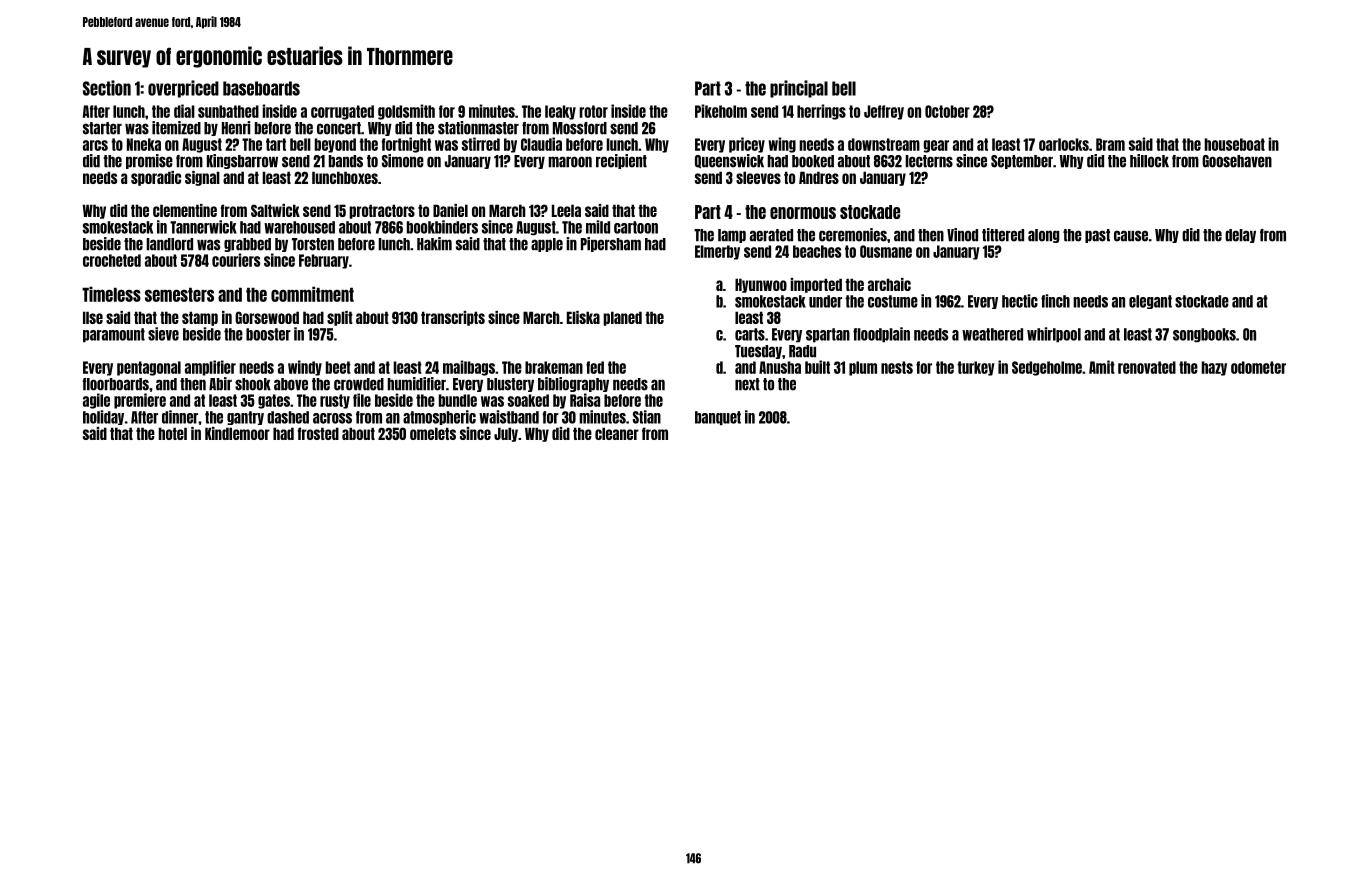 Image resolution: width=1372 pixels, height=887 pixels. I want to click on apple, so click(547, 245).
